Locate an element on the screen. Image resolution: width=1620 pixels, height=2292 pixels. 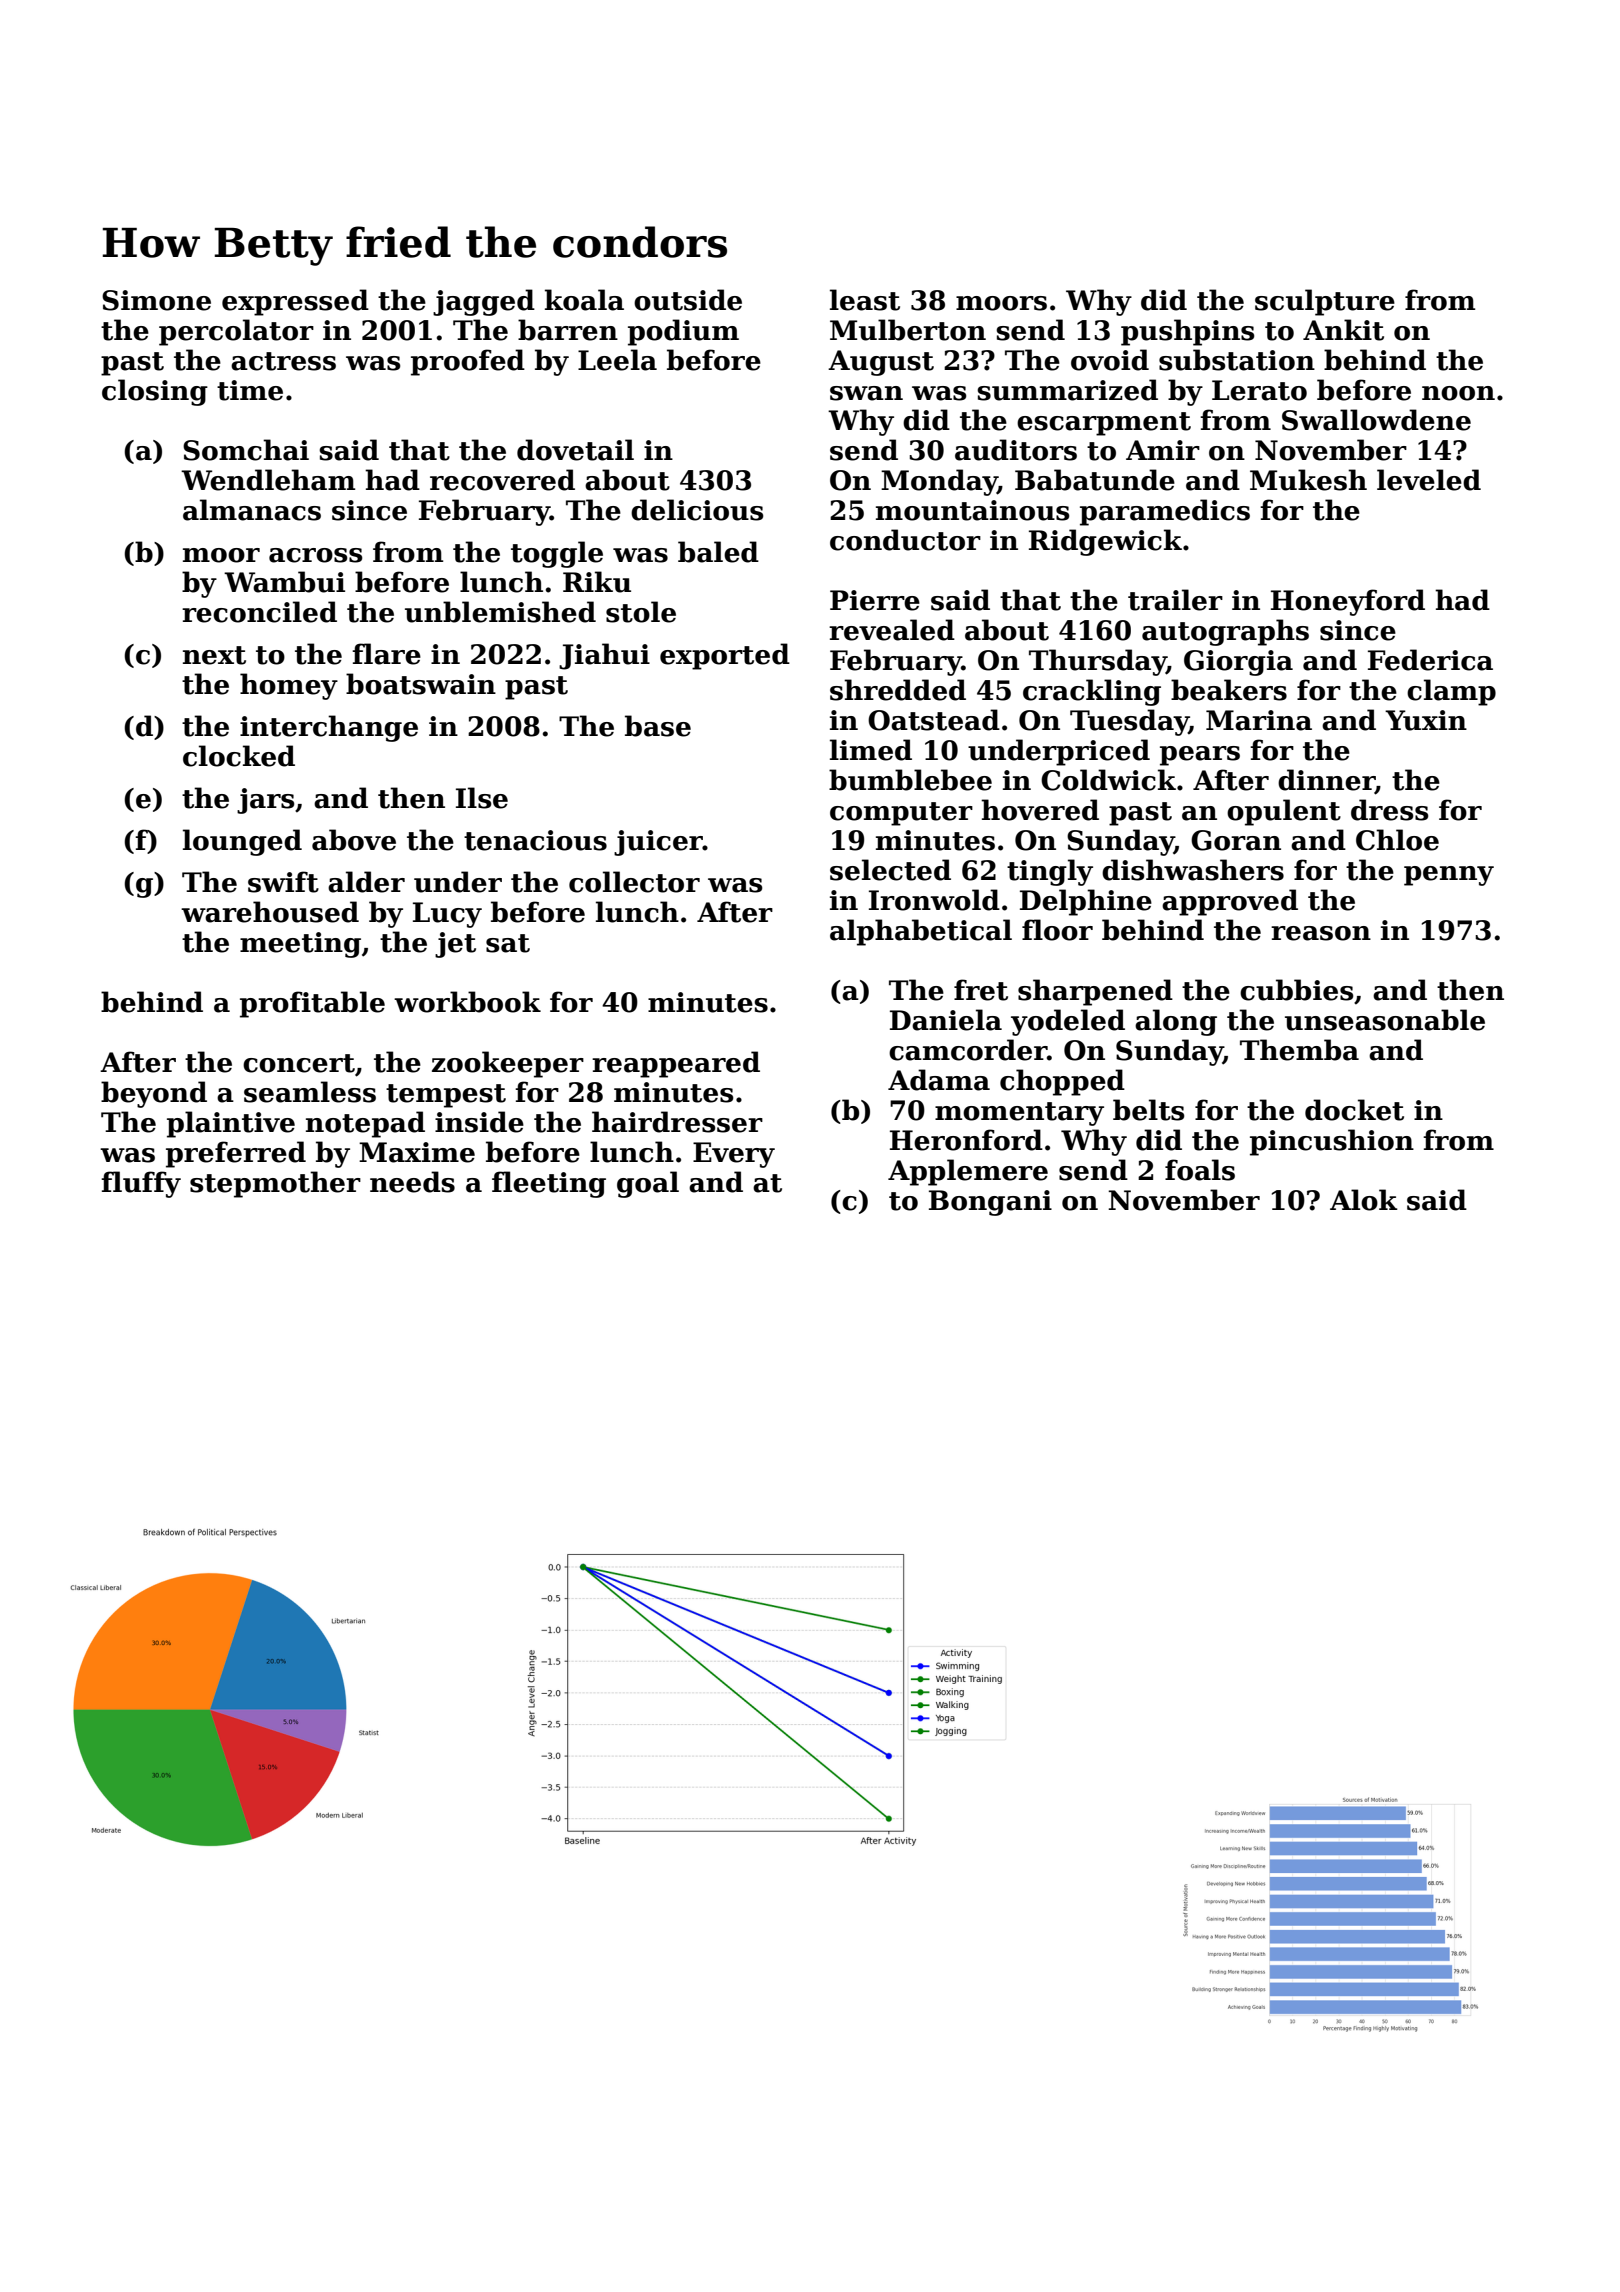
closing is located at coordinates (155, 392).
